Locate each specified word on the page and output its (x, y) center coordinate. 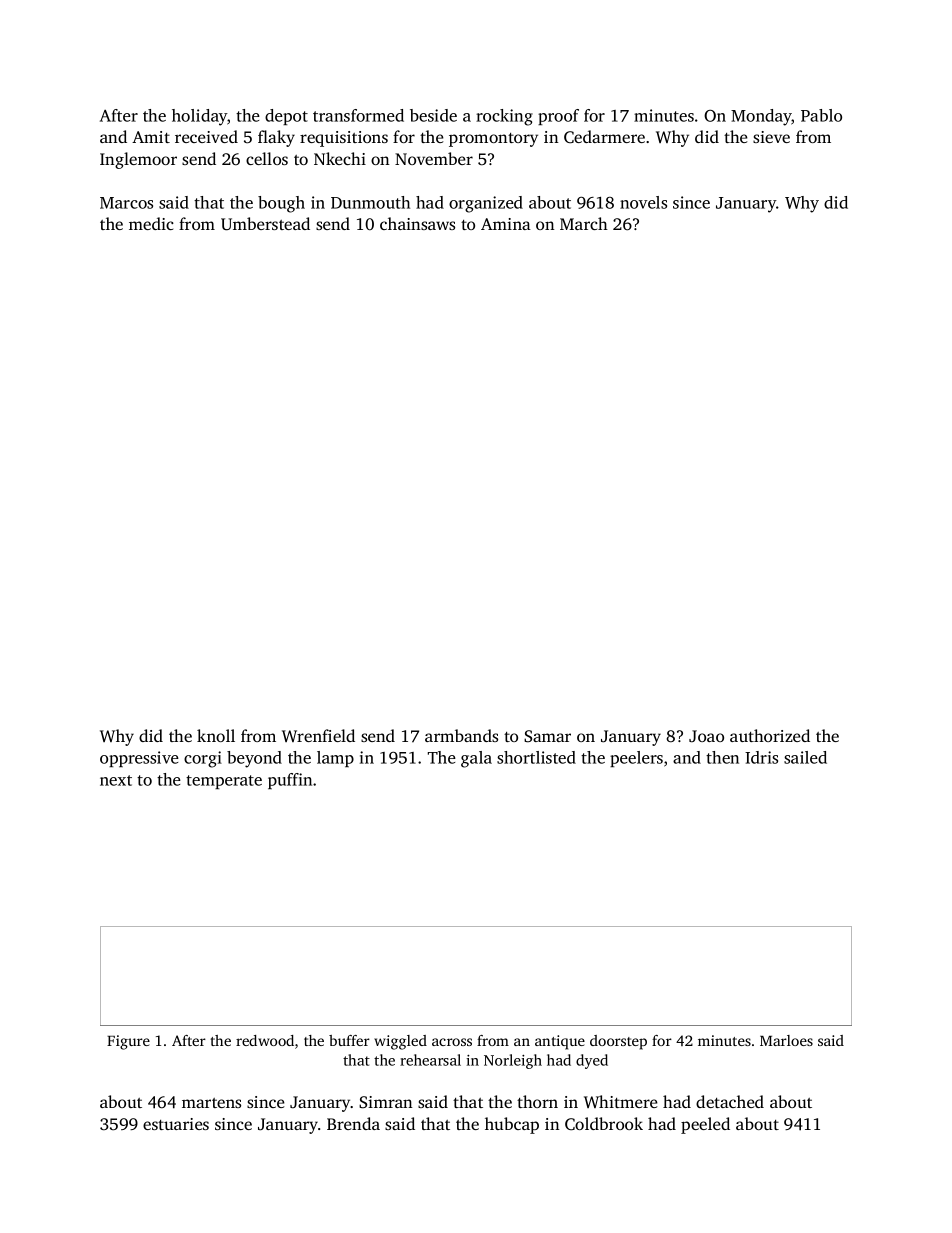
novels (643, 202)
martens (211, 1103)
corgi (203, 759)
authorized (770, 735)
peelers (636, 759)
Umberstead (265, 224)
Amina (506, 224)
